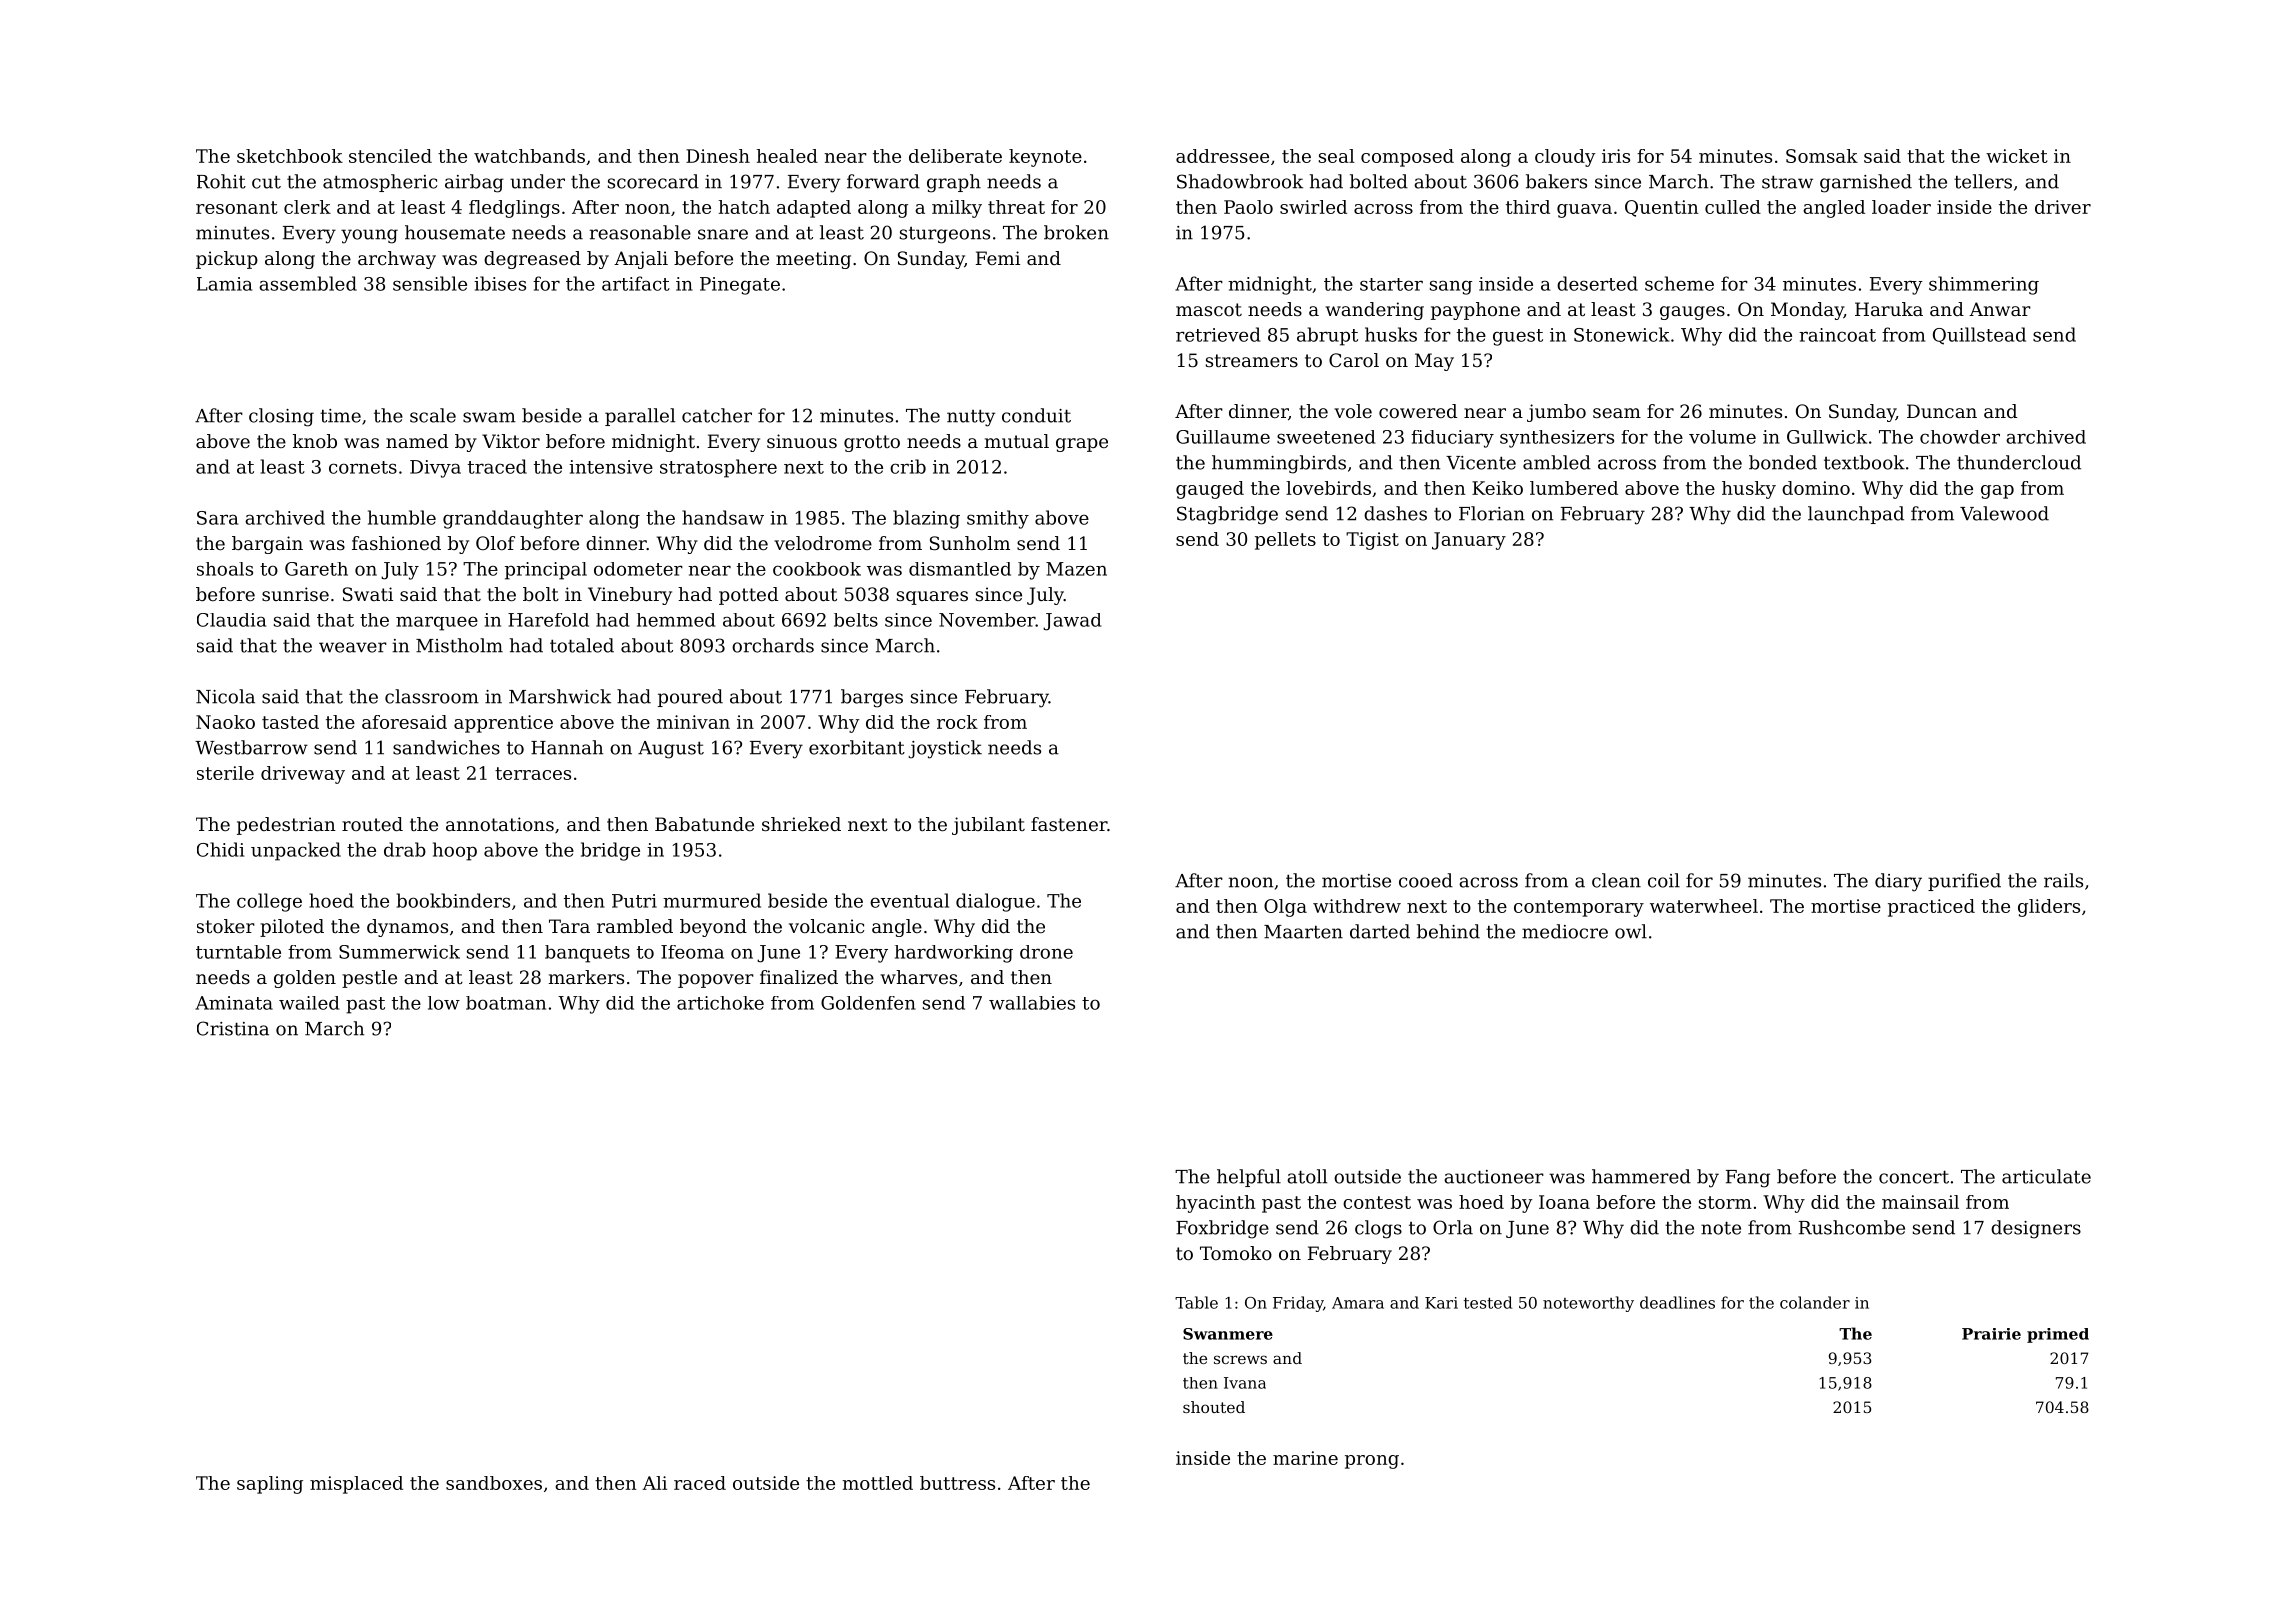 Image resolution: width=2292 pixels, height=1620 pixels. What do you see at coordinates (233, 1028) in the page?
I see `Cristina` at bounding box center [233, 1028].
